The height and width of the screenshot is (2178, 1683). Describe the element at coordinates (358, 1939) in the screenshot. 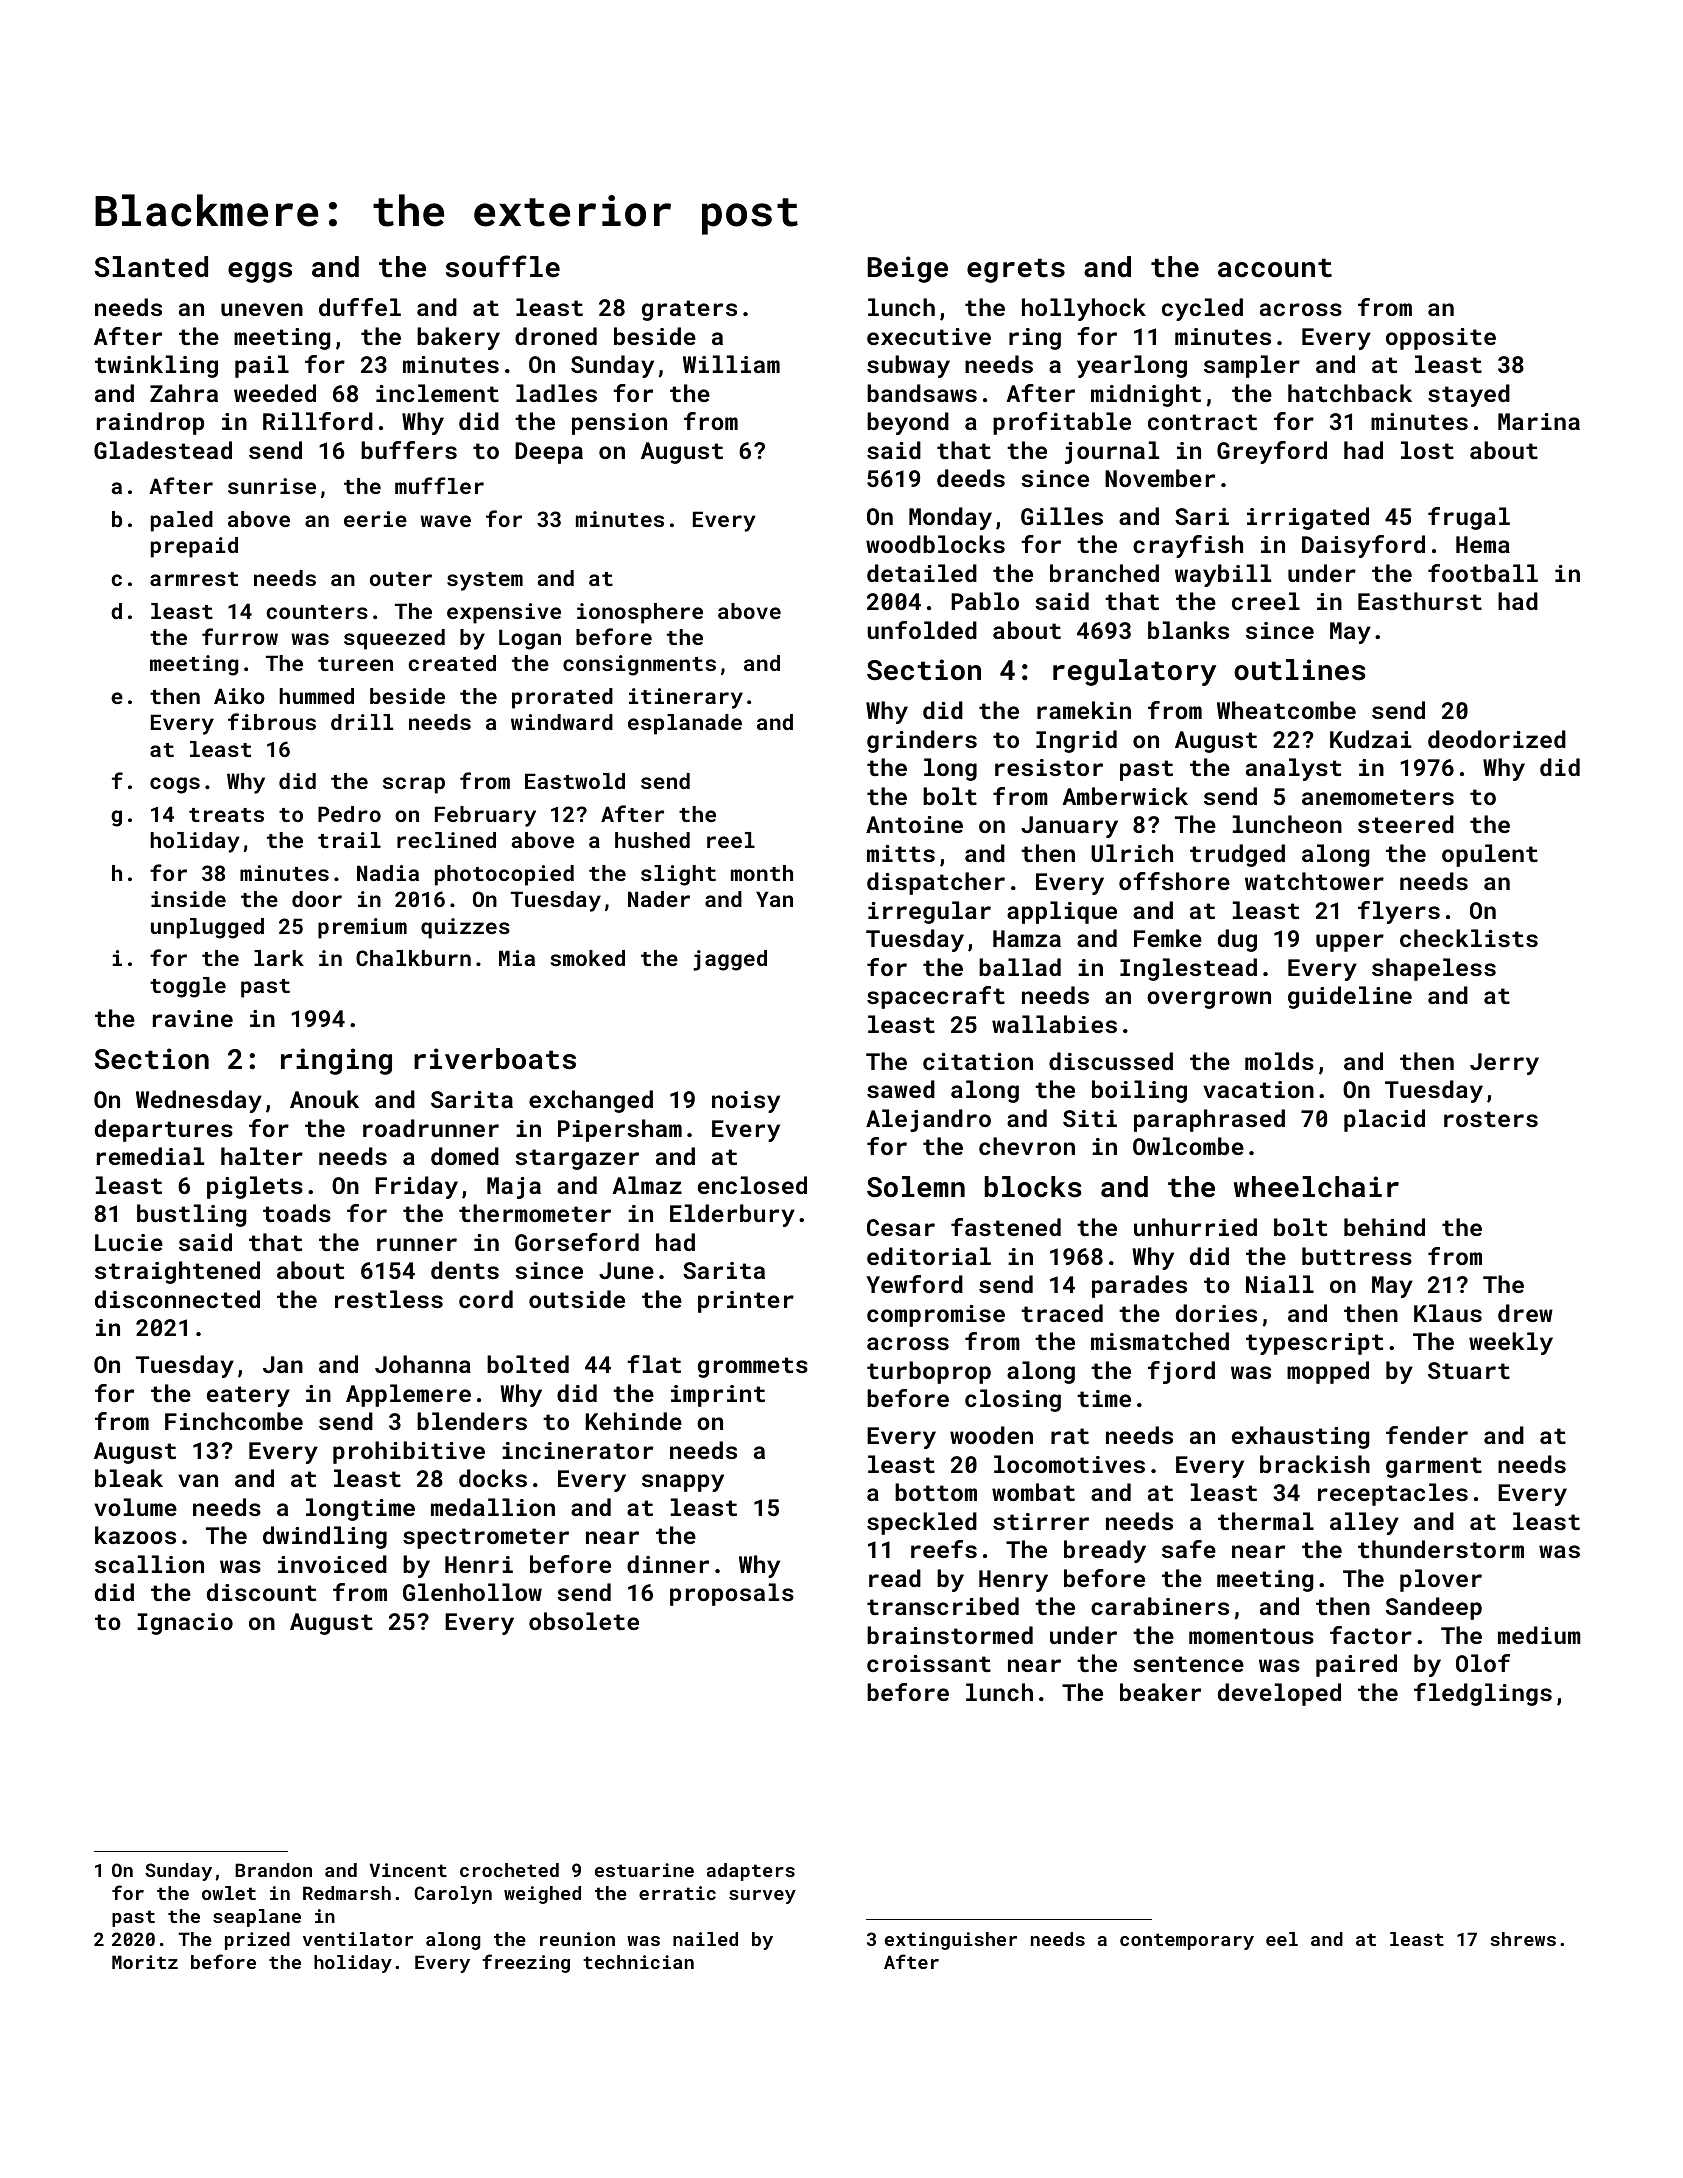

I see `ventilator` at that location.
